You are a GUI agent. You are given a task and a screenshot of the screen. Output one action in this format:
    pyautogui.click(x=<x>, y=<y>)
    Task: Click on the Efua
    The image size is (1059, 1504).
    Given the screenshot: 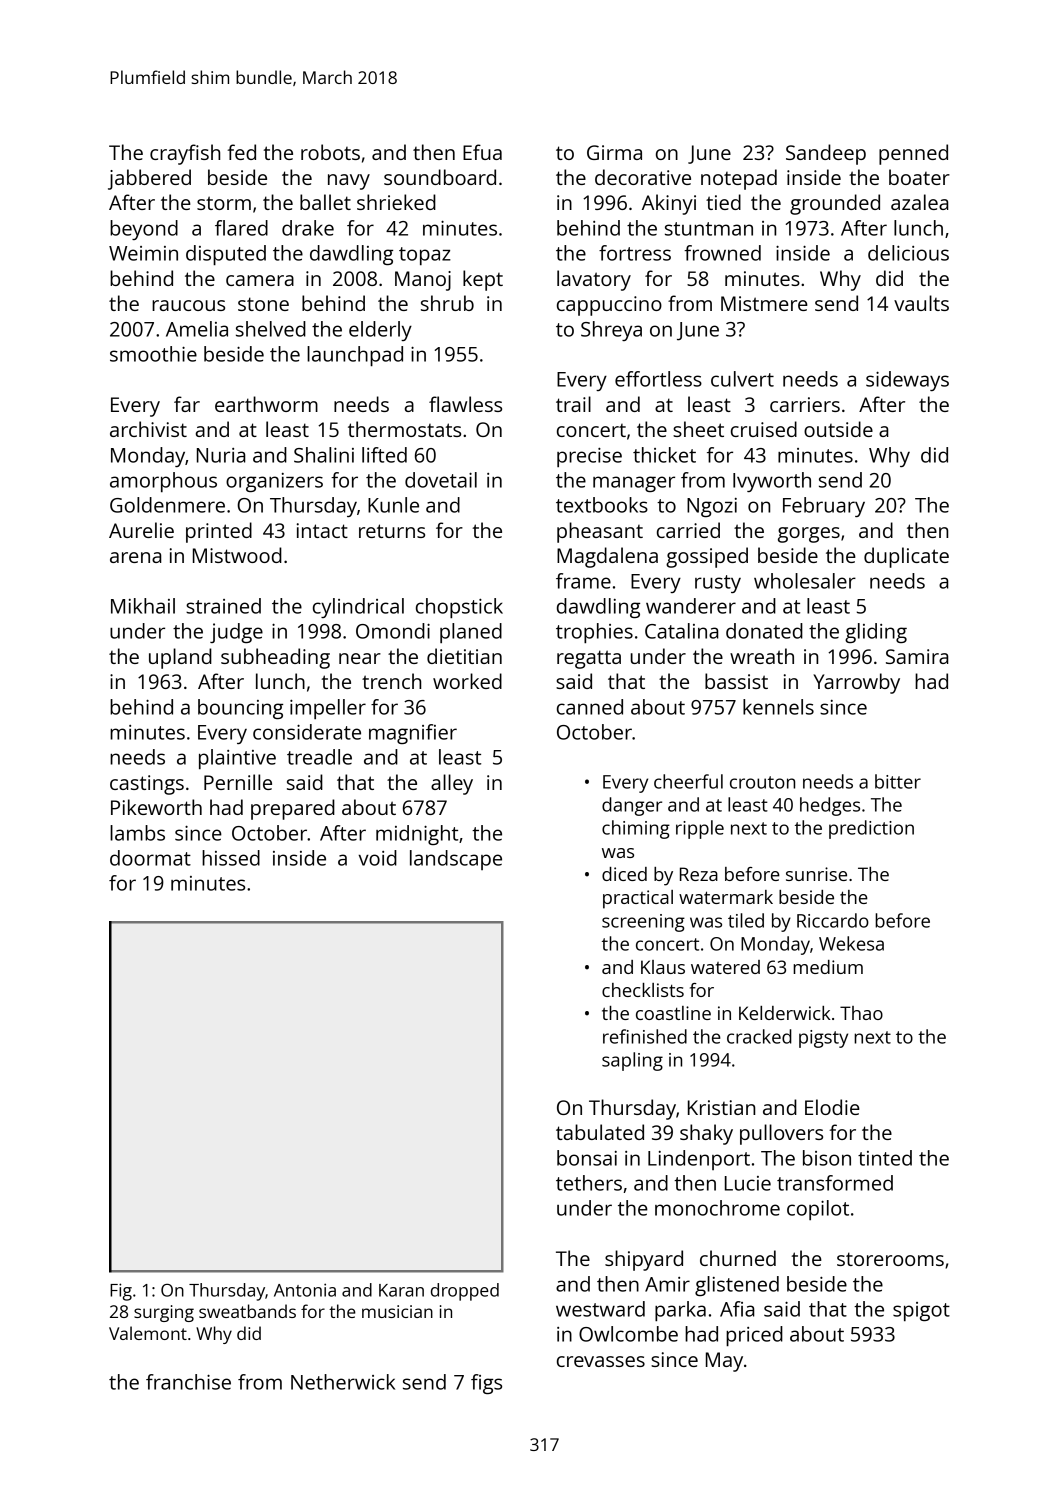 What is the action you would take?
    pyautogui.click(x=482, y=152)
